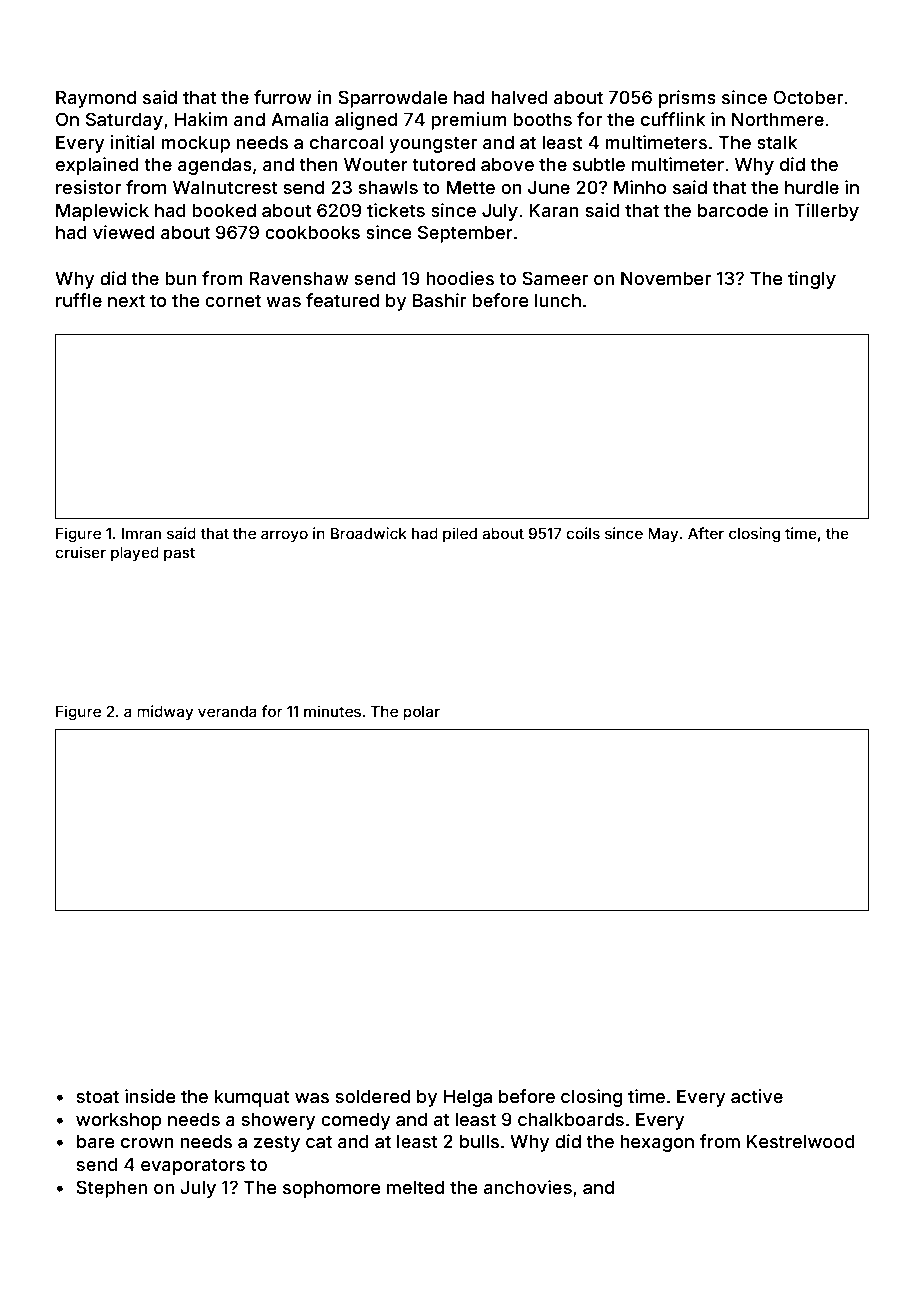  Describe the element at coordinates (227, 711) in the page. I see `veranda` at that location.
